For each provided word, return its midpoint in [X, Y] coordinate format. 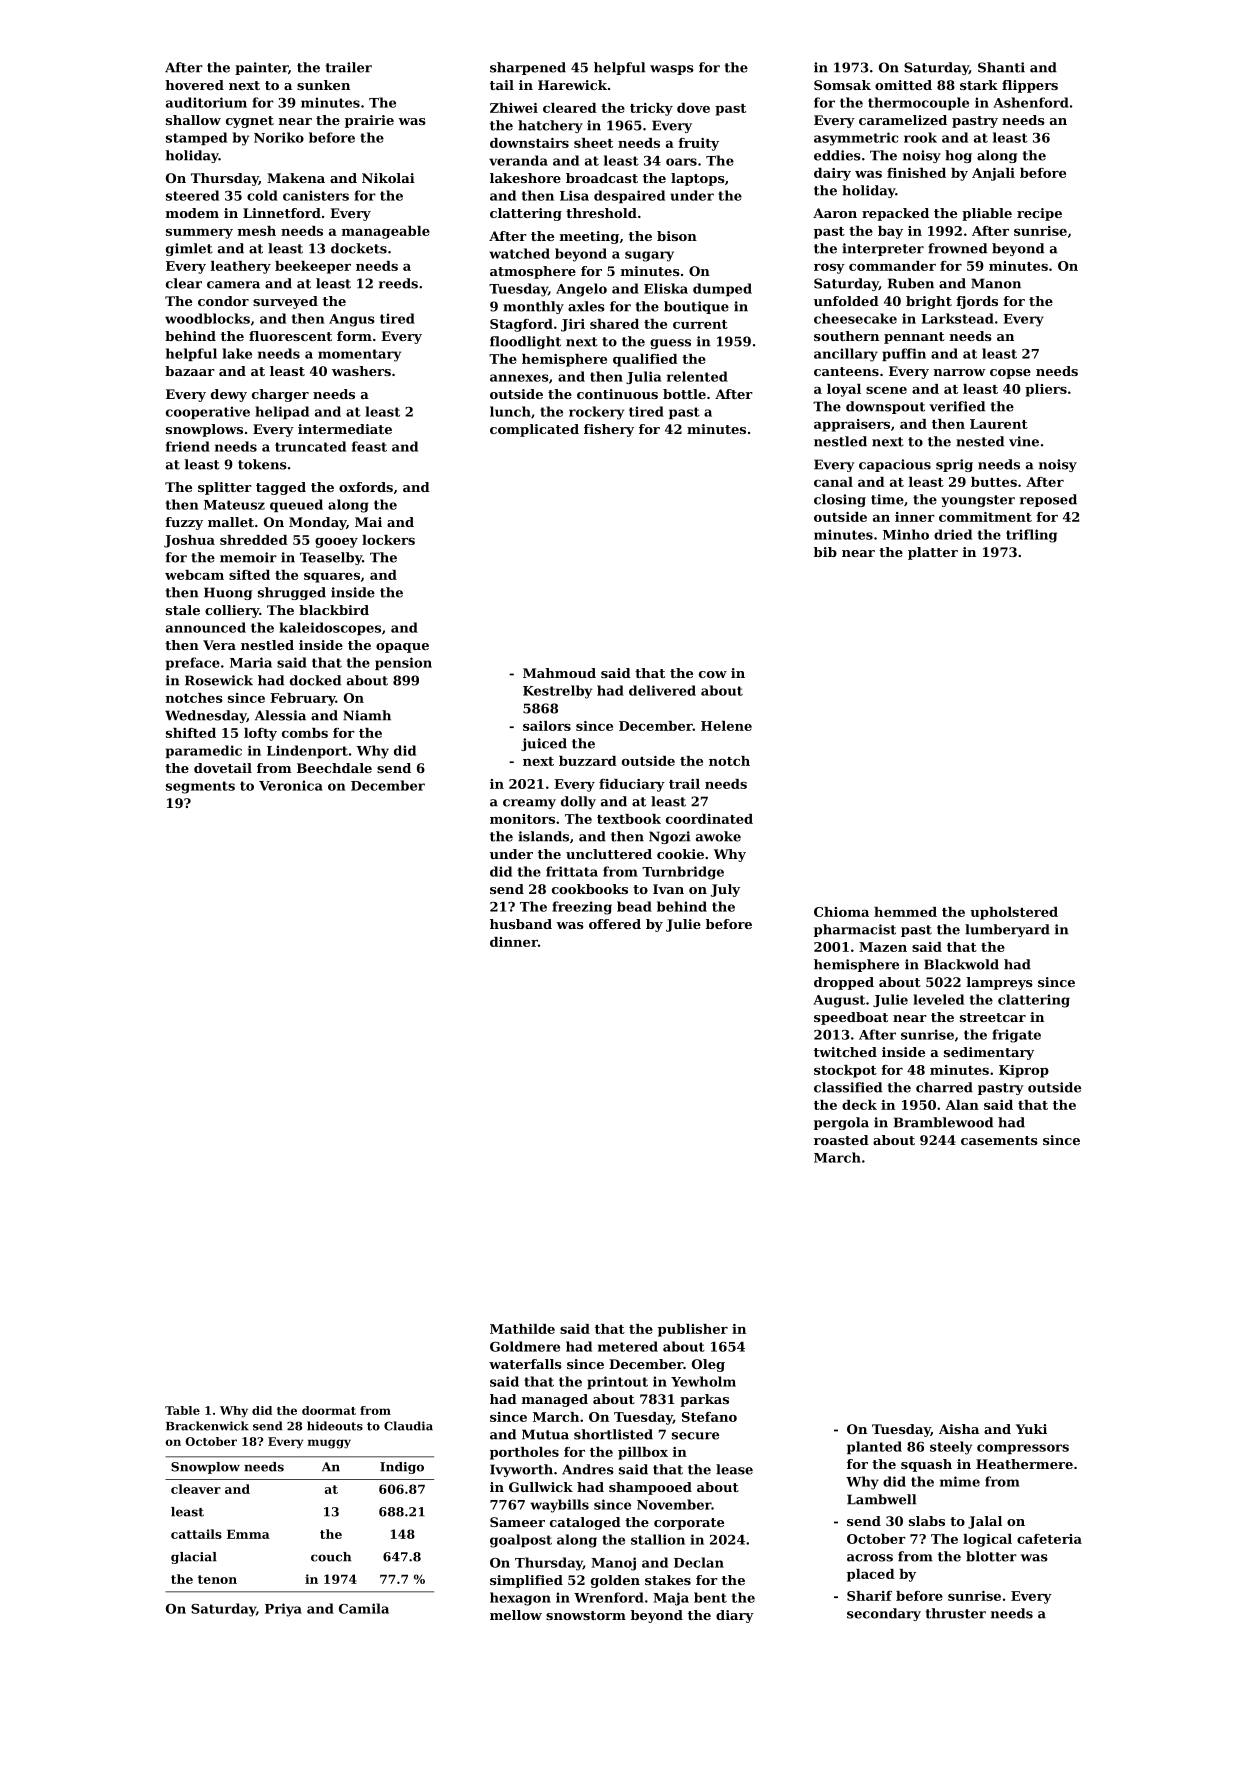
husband [521, 924]
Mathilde [522, 1329]
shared [614, 324]
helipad [282, 412]
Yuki [1031, 1429]
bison [677, 236]
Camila [364, 1608]
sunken [323, 85]
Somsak [842, 85]
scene [886, 390]
